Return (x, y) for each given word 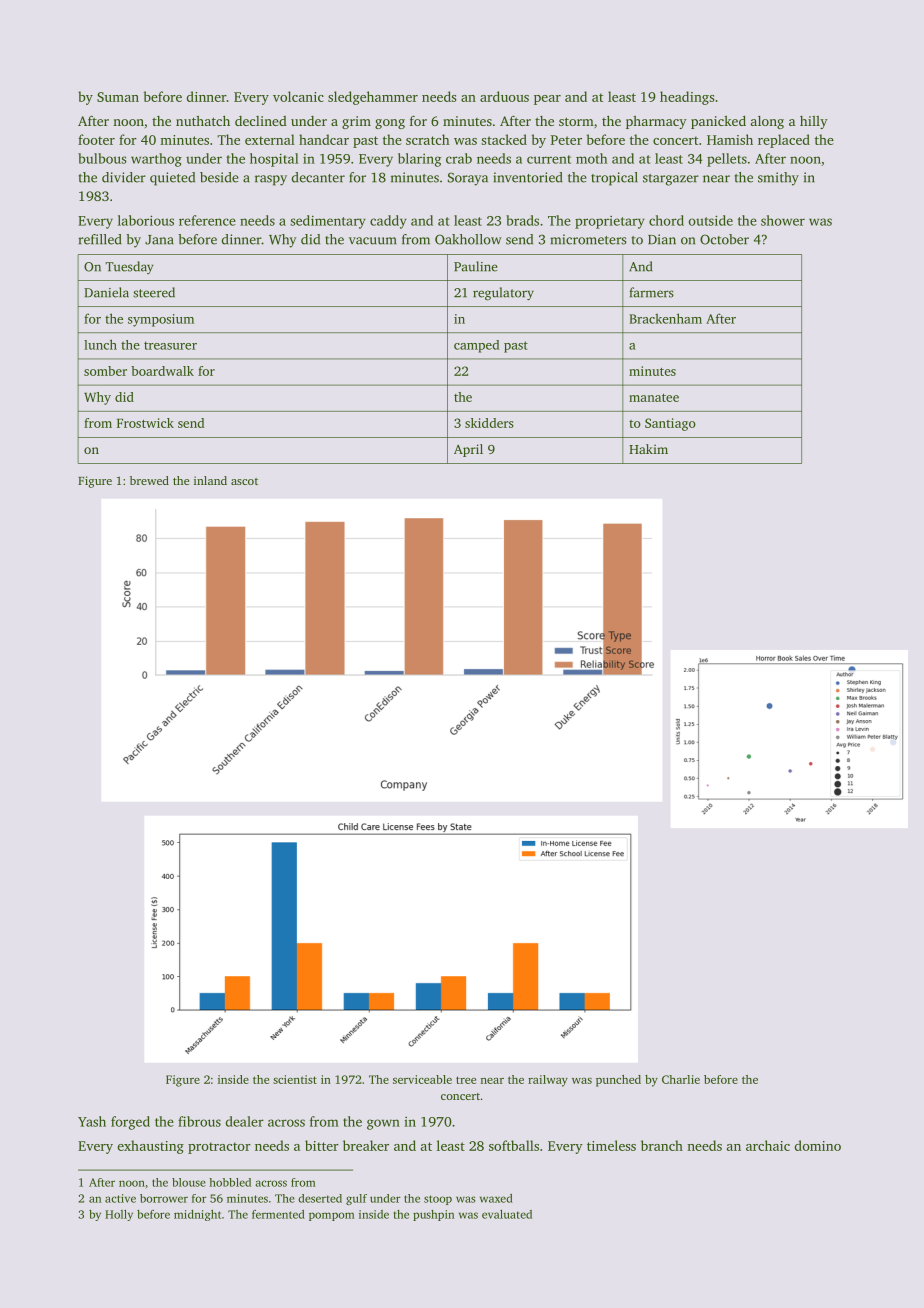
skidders (489, 423)
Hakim (648, 449)
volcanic (298, 96)
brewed (149, 480)
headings (687, 98)
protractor (219, 1148)
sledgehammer (373, 98)
